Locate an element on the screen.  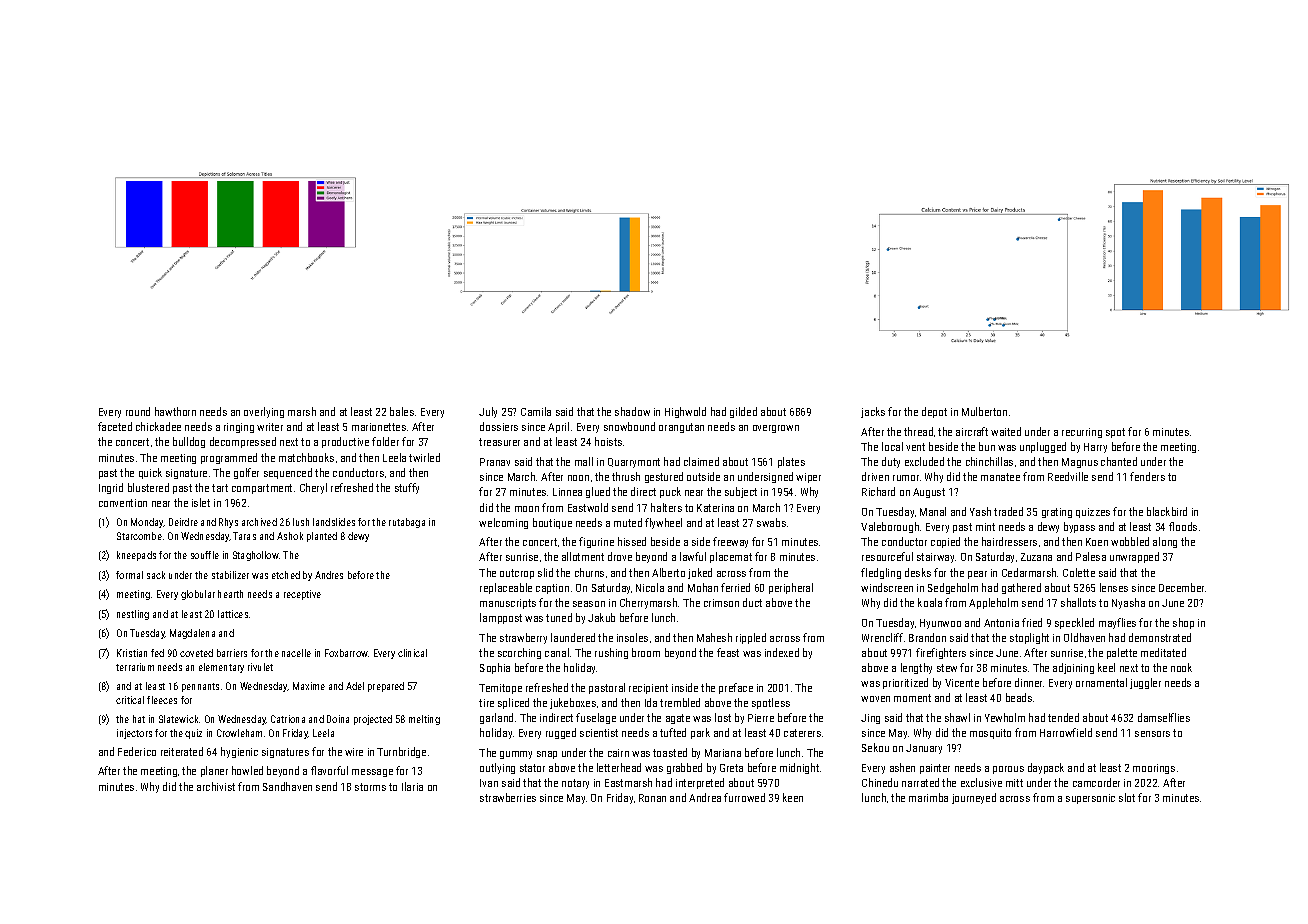
plates is located at coordinates (791, 462).
